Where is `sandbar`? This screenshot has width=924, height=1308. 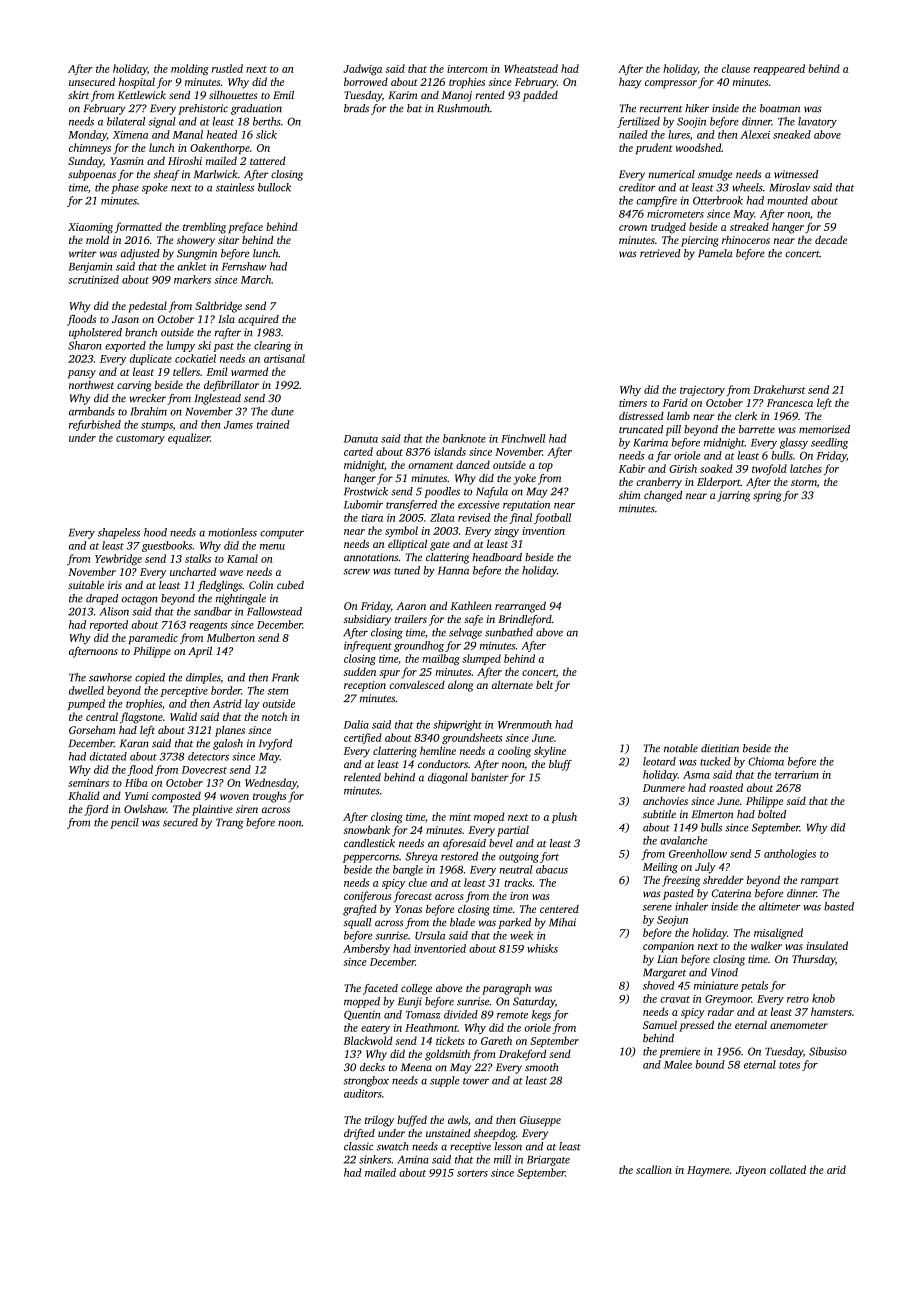 sandbar is located at coordinates (213, 611).
